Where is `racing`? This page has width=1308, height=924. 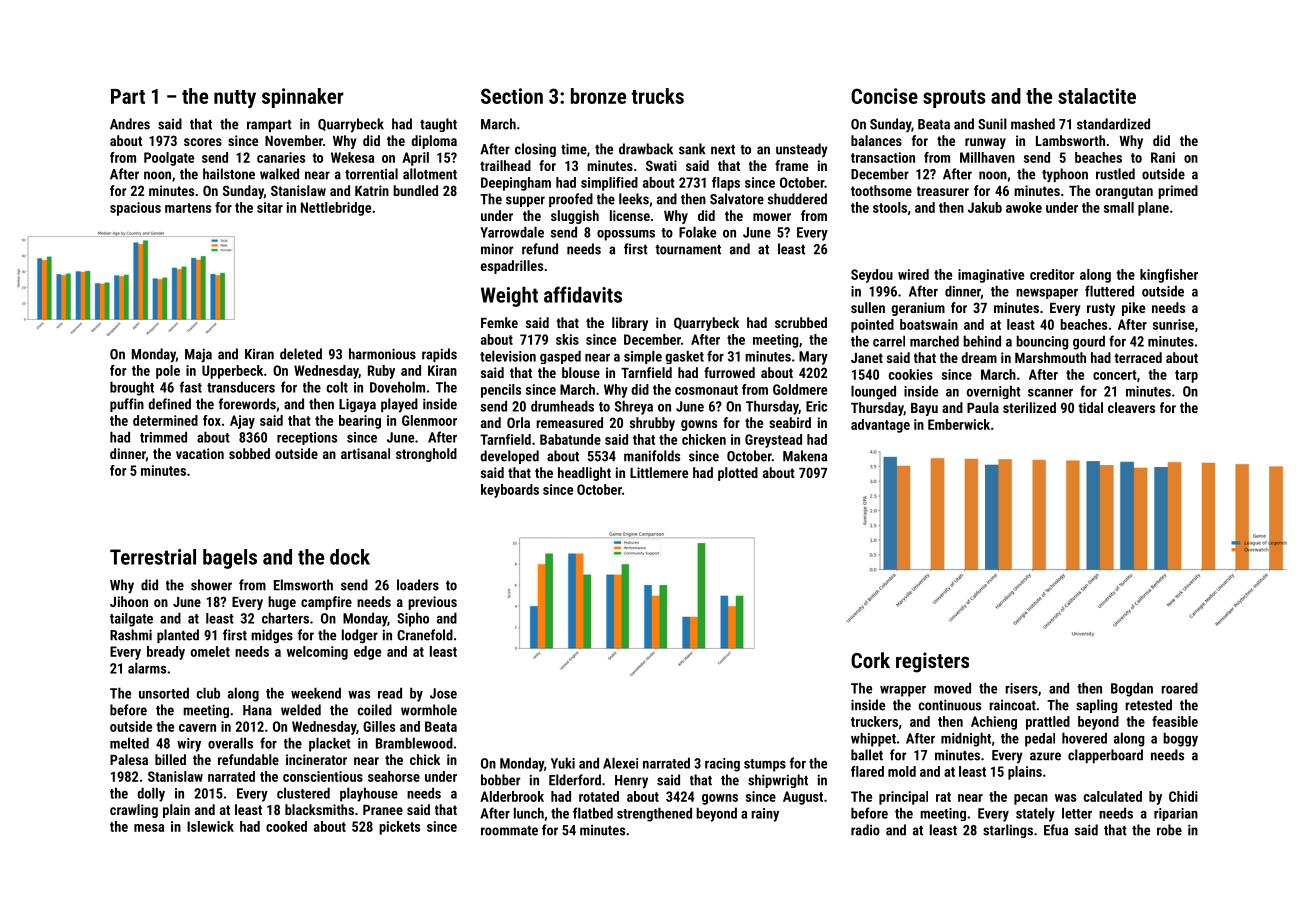 racing is located at coordinates (722, 765).
